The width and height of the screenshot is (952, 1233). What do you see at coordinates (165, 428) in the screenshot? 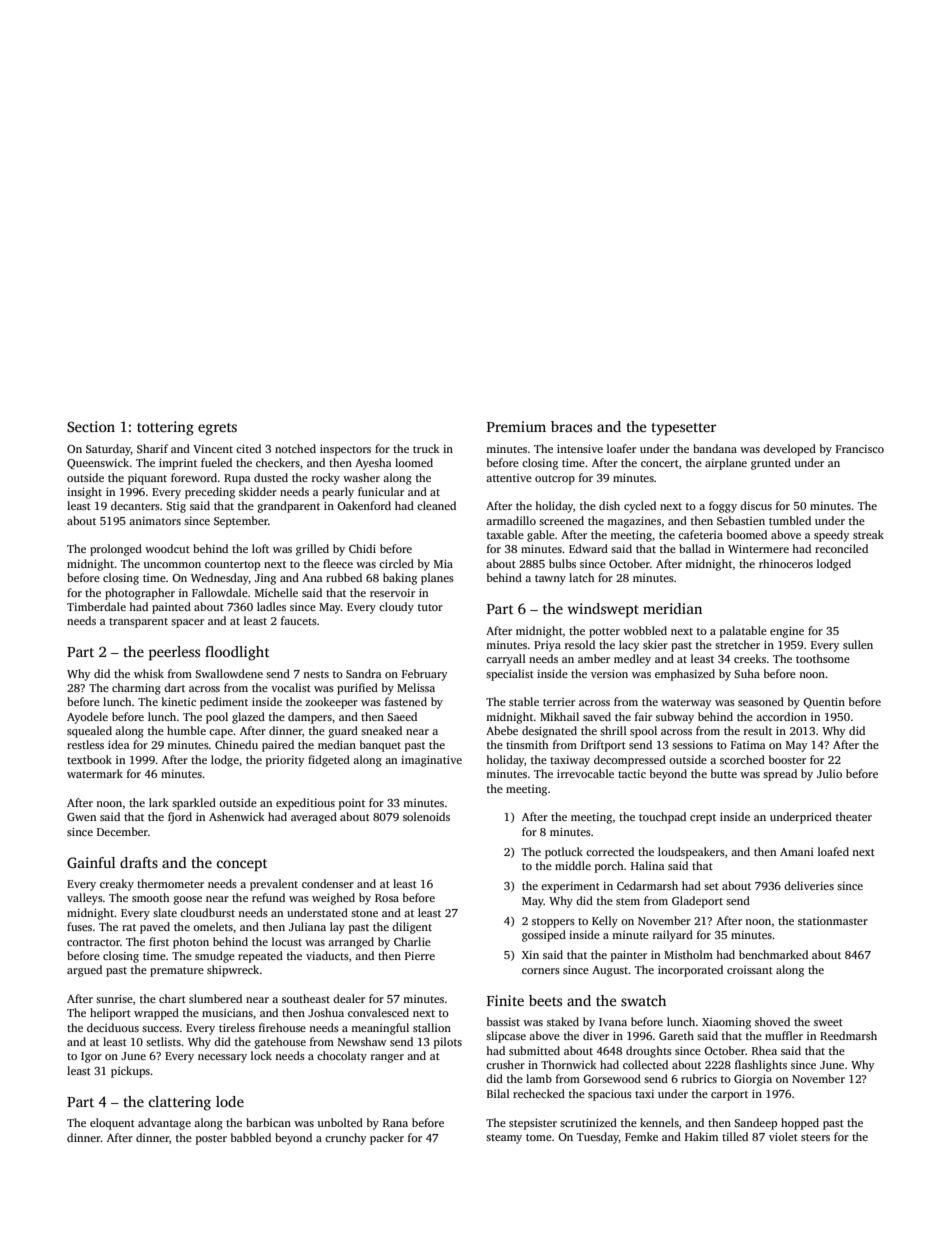
I see `tottering` at bounding box center [165, 428].
